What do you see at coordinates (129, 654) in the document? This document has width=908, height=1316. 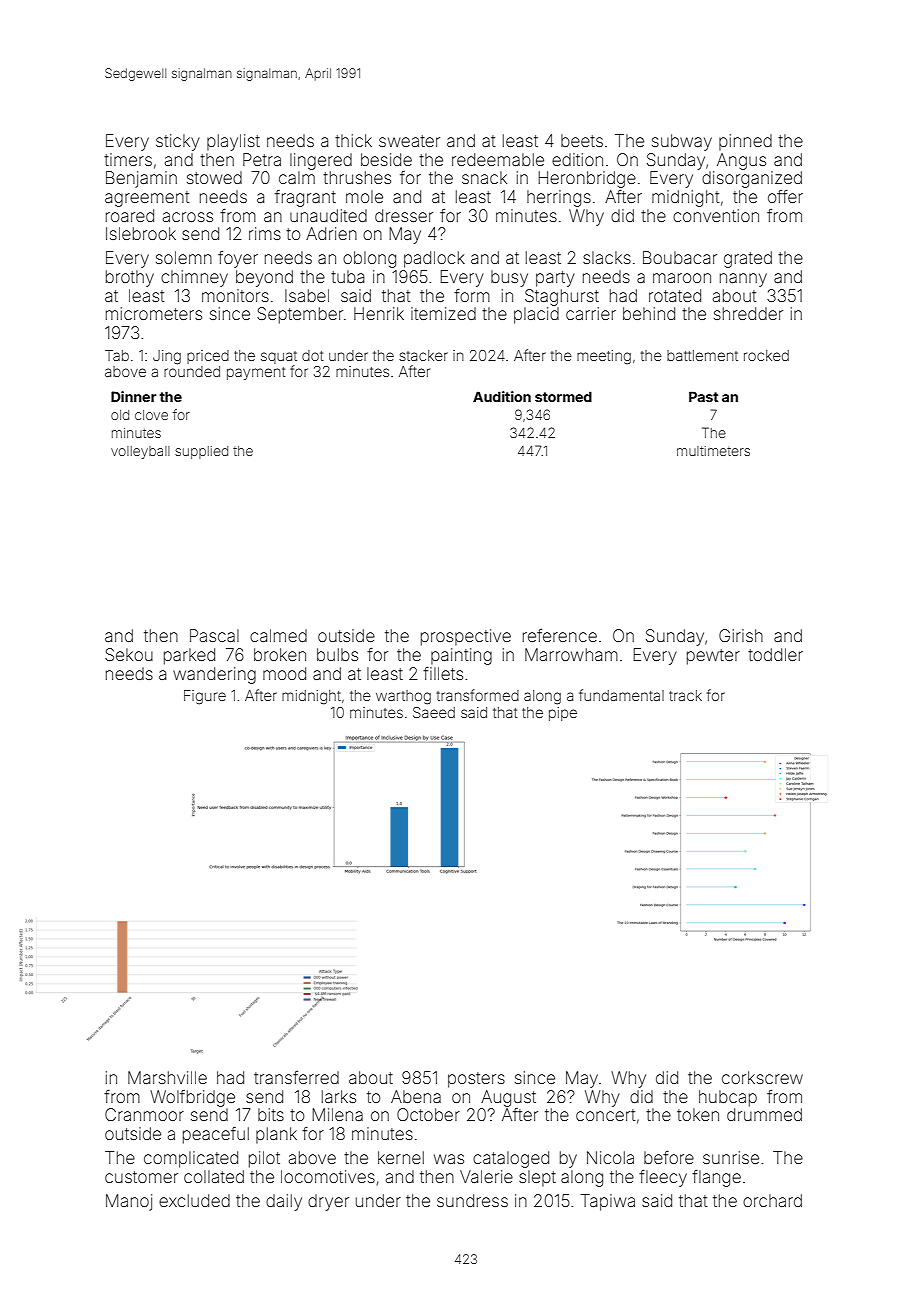 I see `Sekou` at bounding box center [129, 654].
